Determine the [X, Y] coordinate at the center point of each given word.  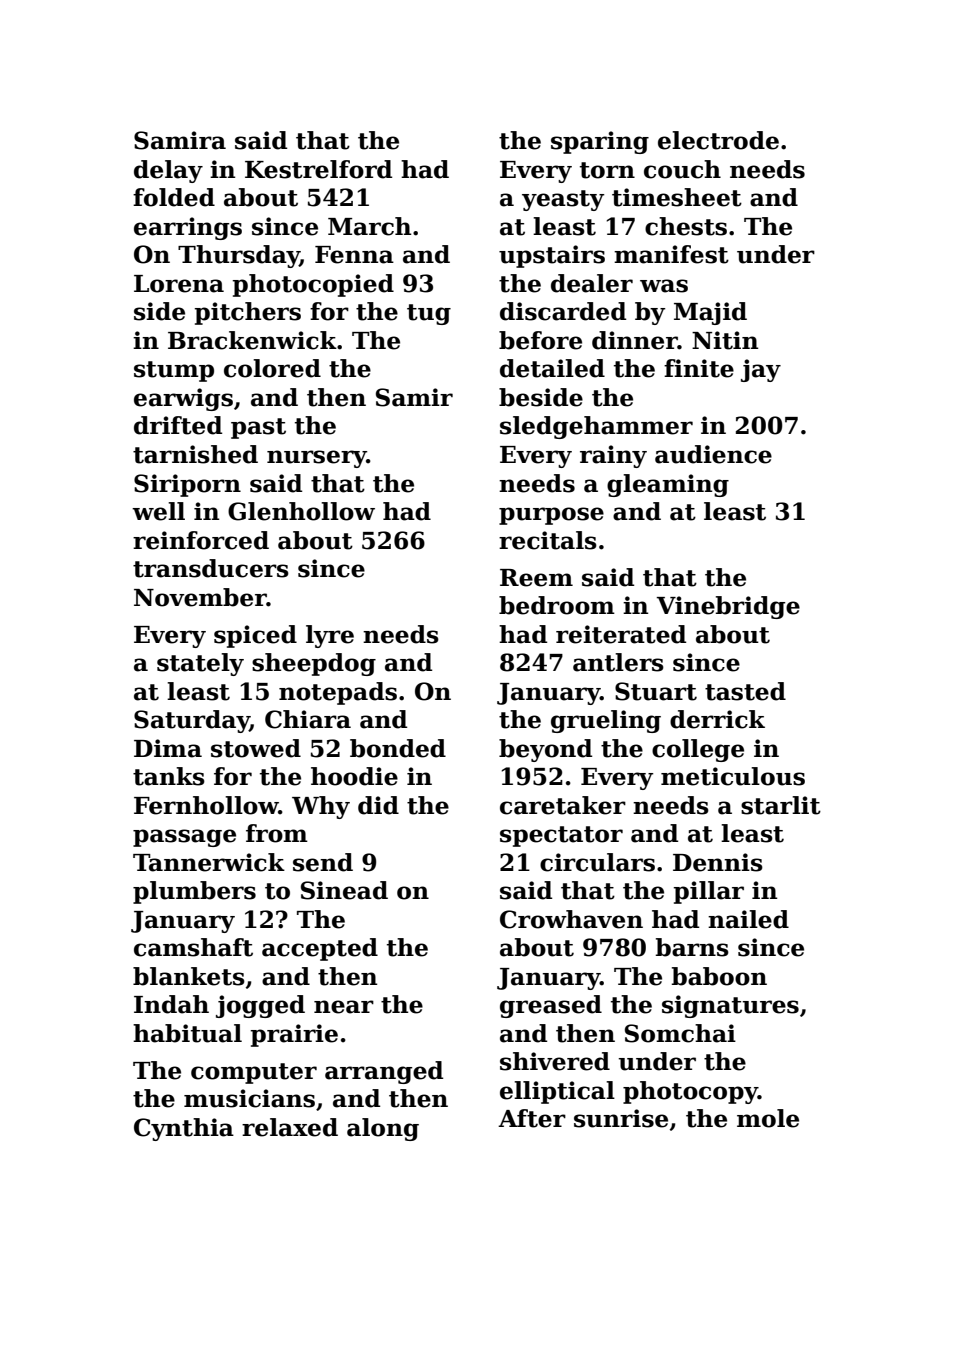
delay [168, 171]
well [158, 511]
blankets [189, 976]
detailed [552, 368]
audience [713, 454]
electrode [718, 140]
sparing [600, 142]
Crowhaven [571, 919]
